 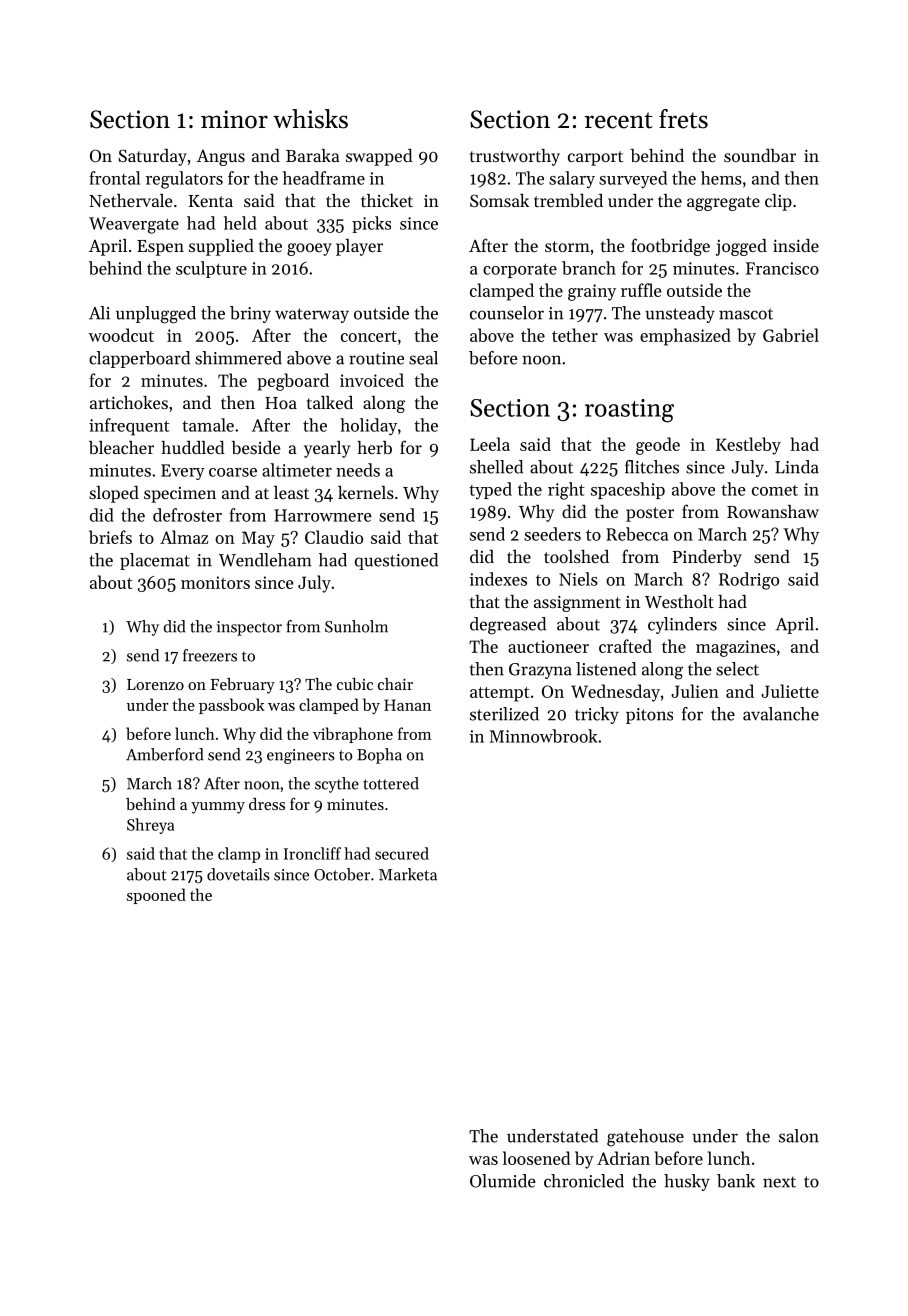 What do you see at coordinates (568, 200) in the screenshot?
I see `trembled` at bounding box center [568, 200].
